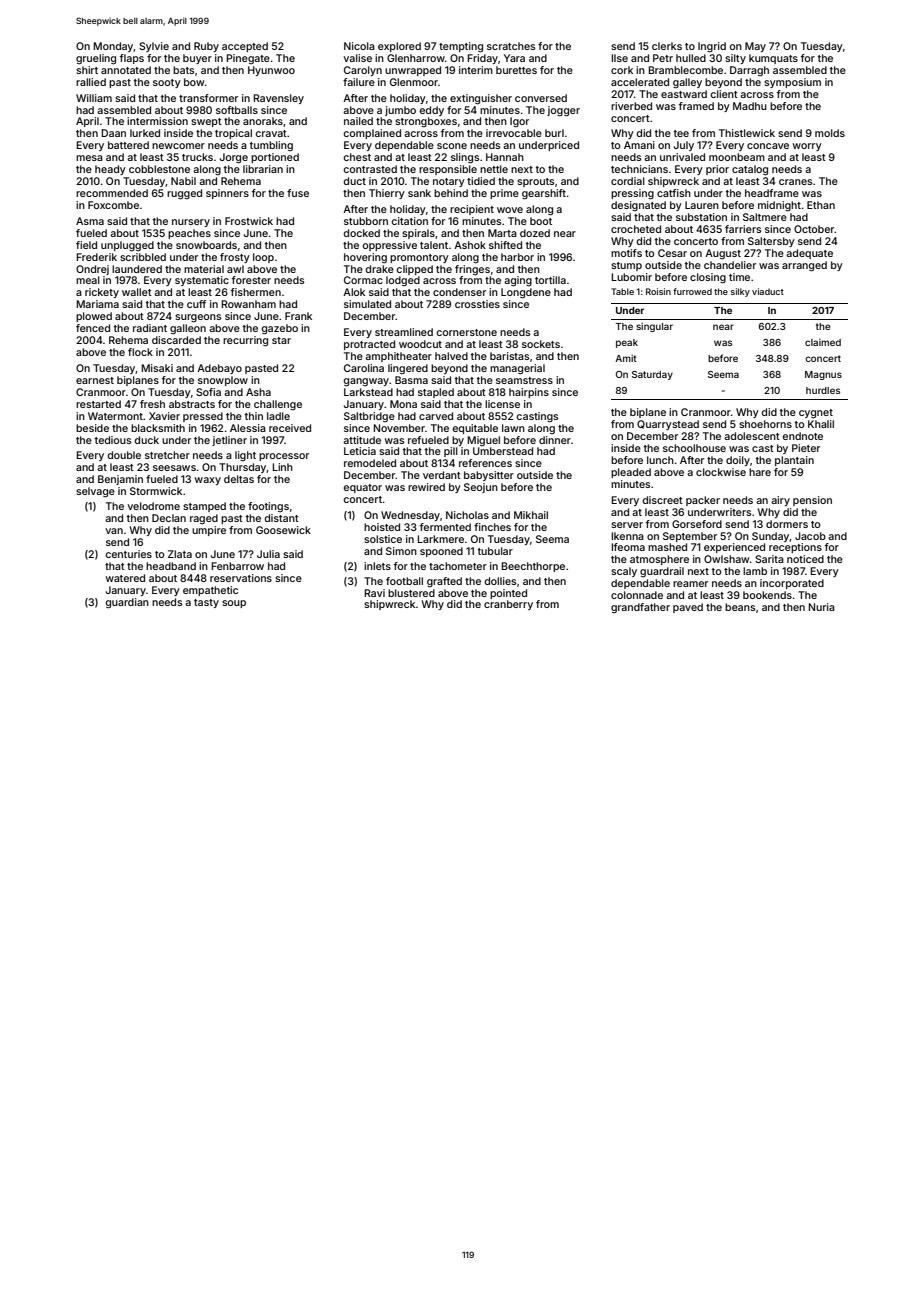  I want to click on November, so click(399, 428).
